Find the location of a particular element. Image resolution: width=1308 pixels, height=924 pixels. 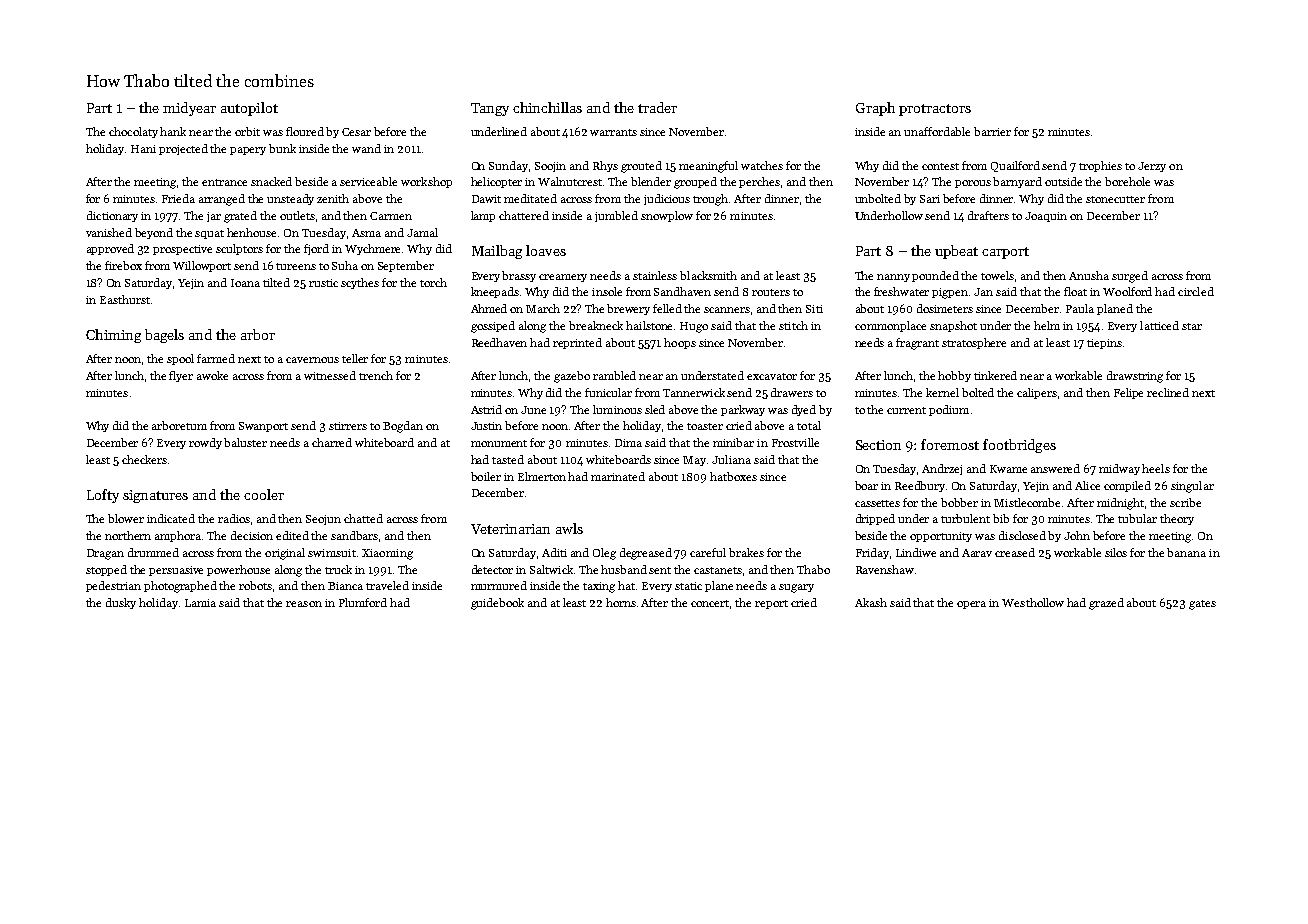

prospective is located at coordinates (182, 250).
